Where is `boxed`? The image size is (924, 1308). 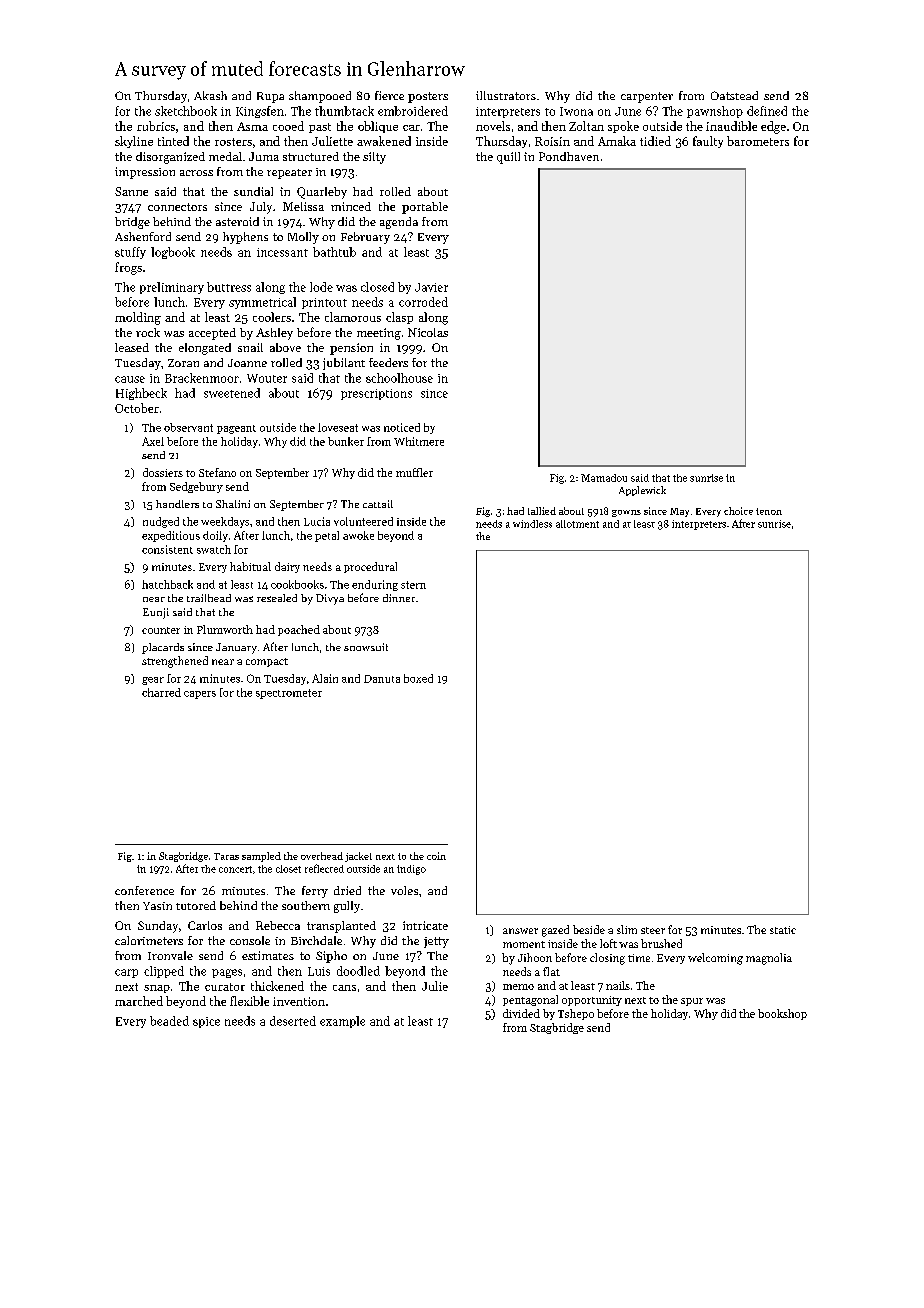
boxed is located at coordinates (418, 678).
